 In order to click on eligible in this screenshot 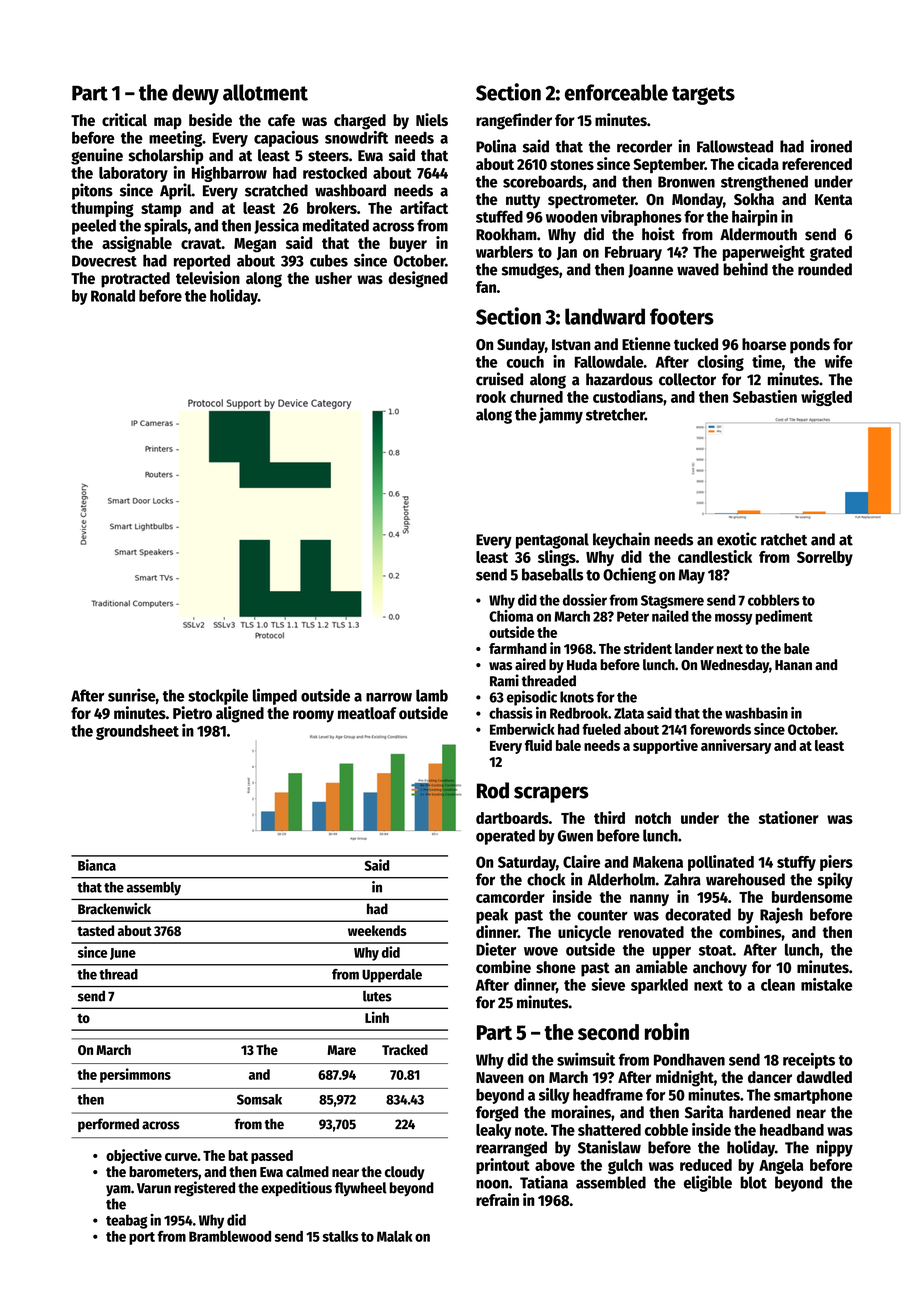, I will do `click(708, 1183)`.
